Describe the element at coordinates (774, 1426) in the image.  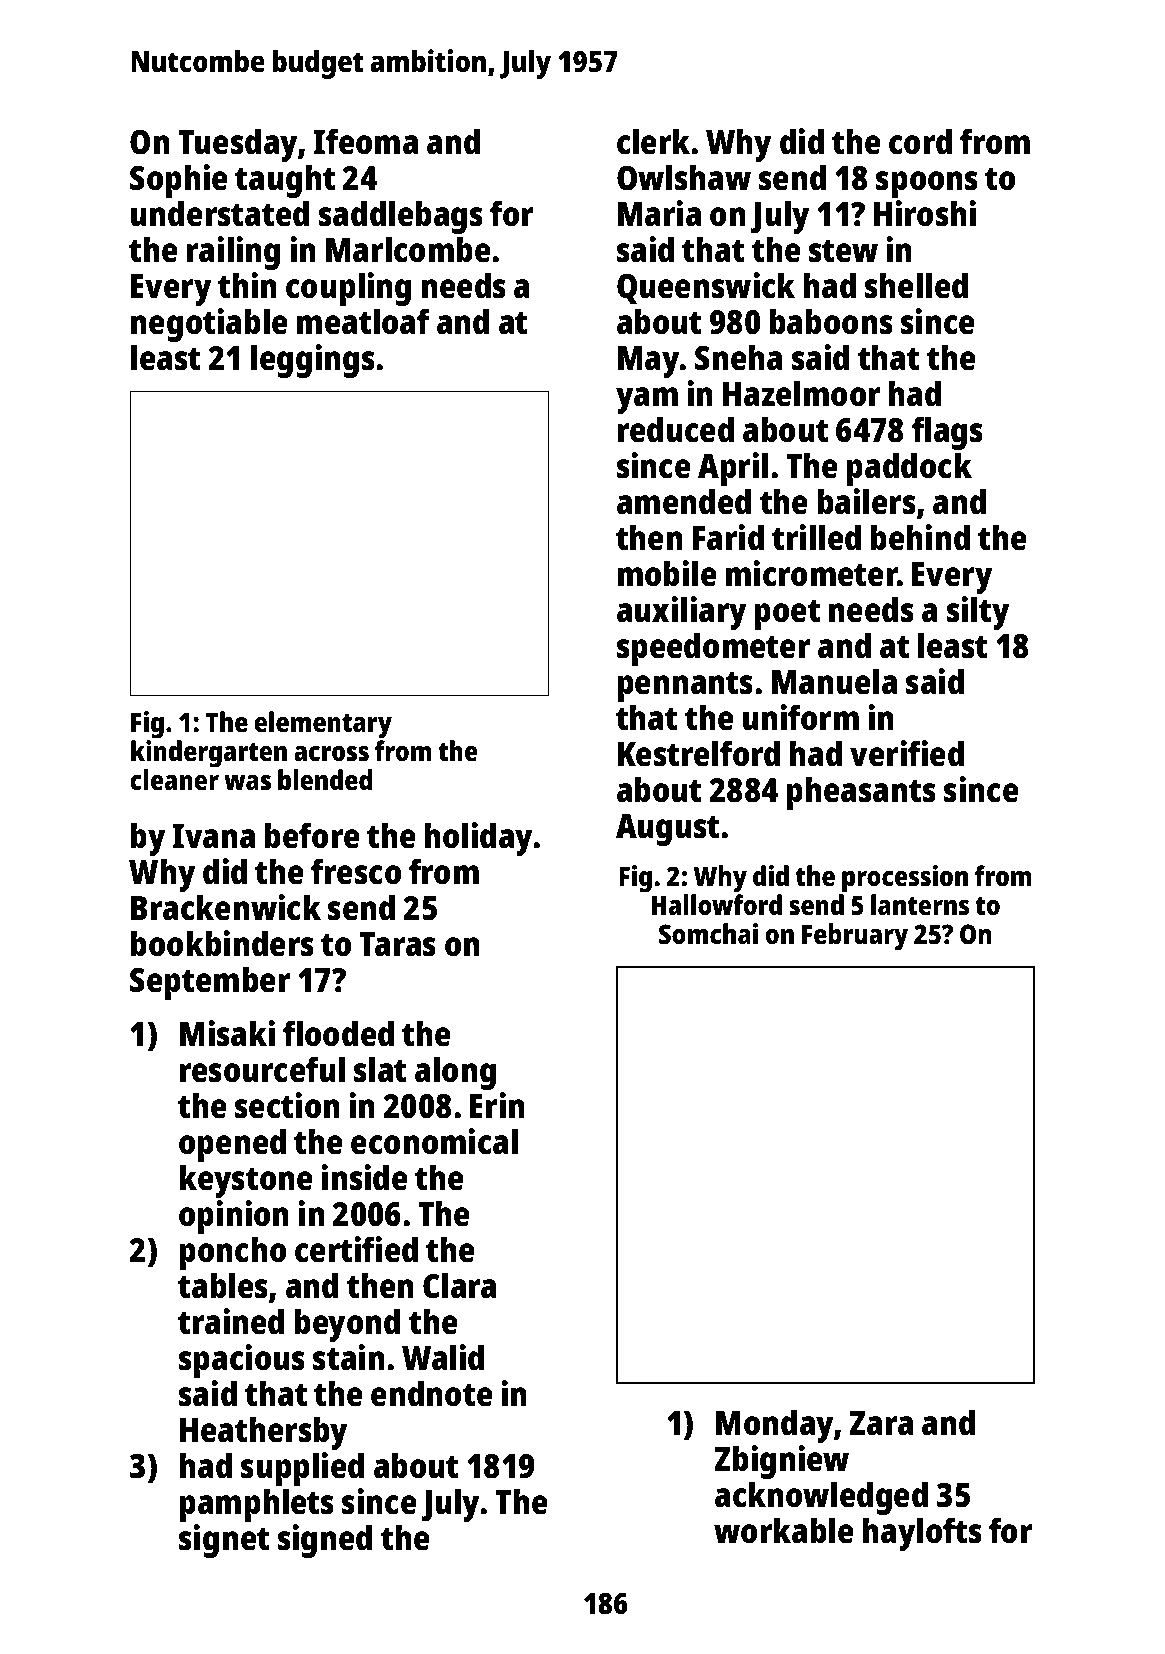
I see `Monday` at that location.
